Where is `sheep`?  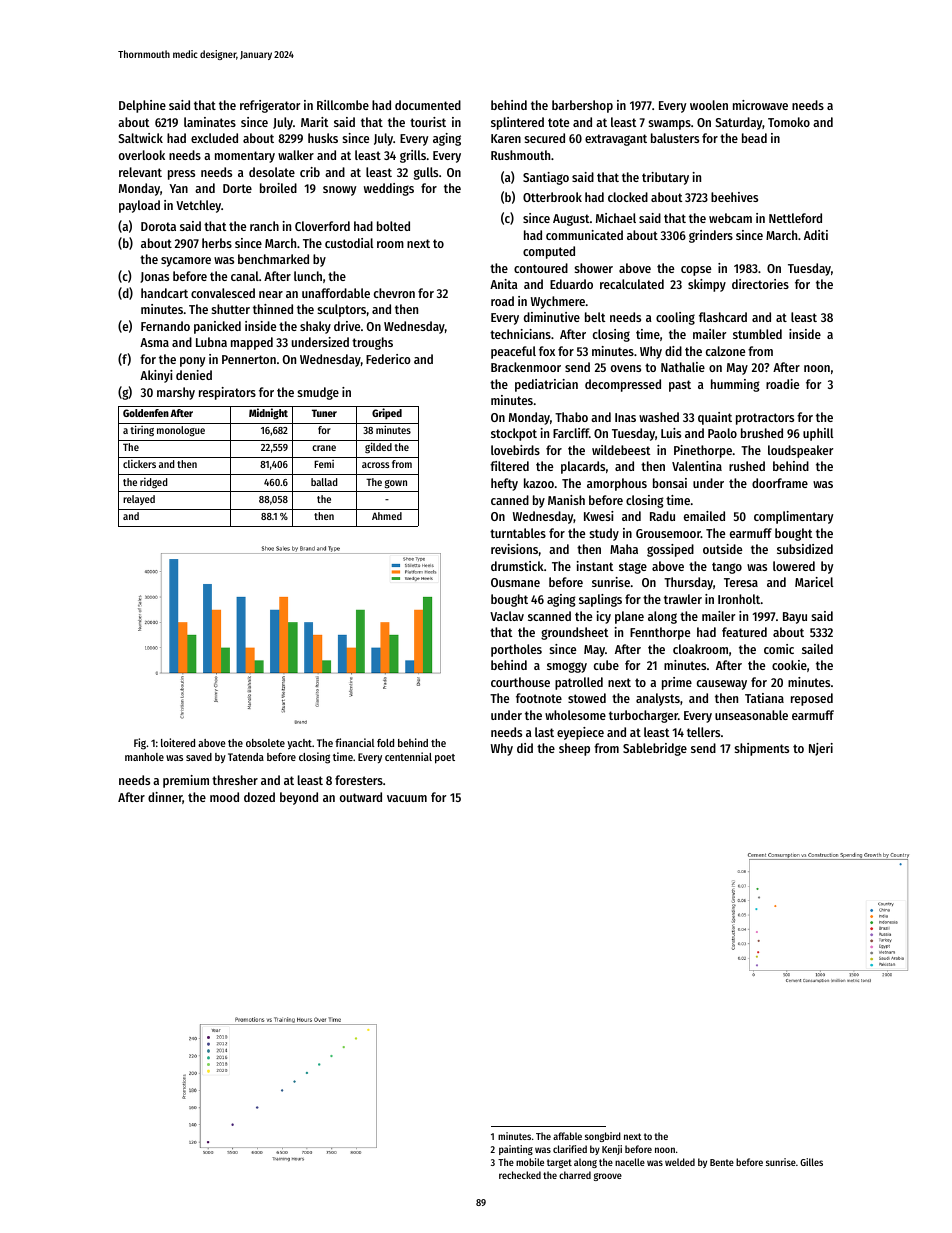 sheep is located at coordinates (574, 749).
